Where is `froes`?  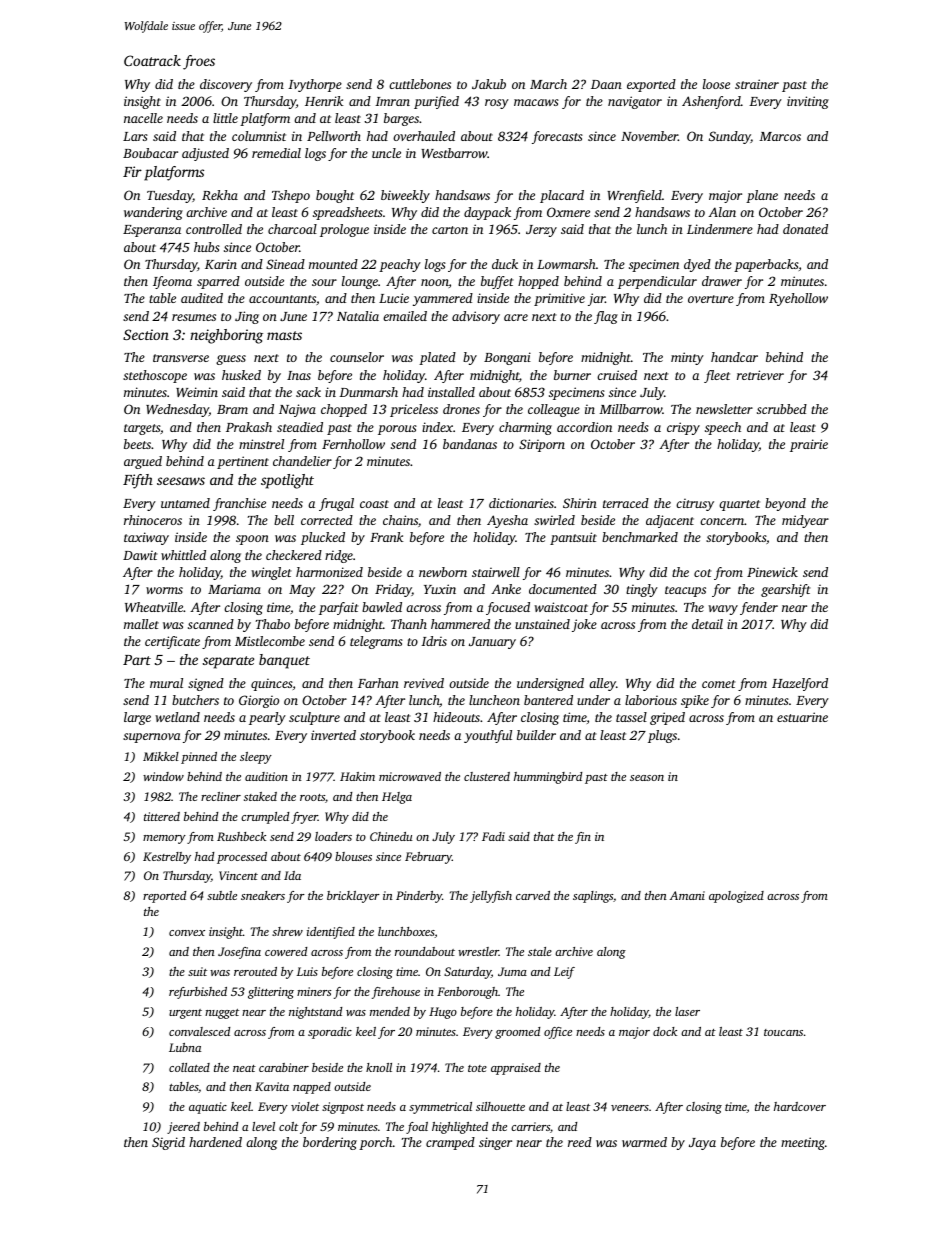
froes is located at coordinates (199, 62).
